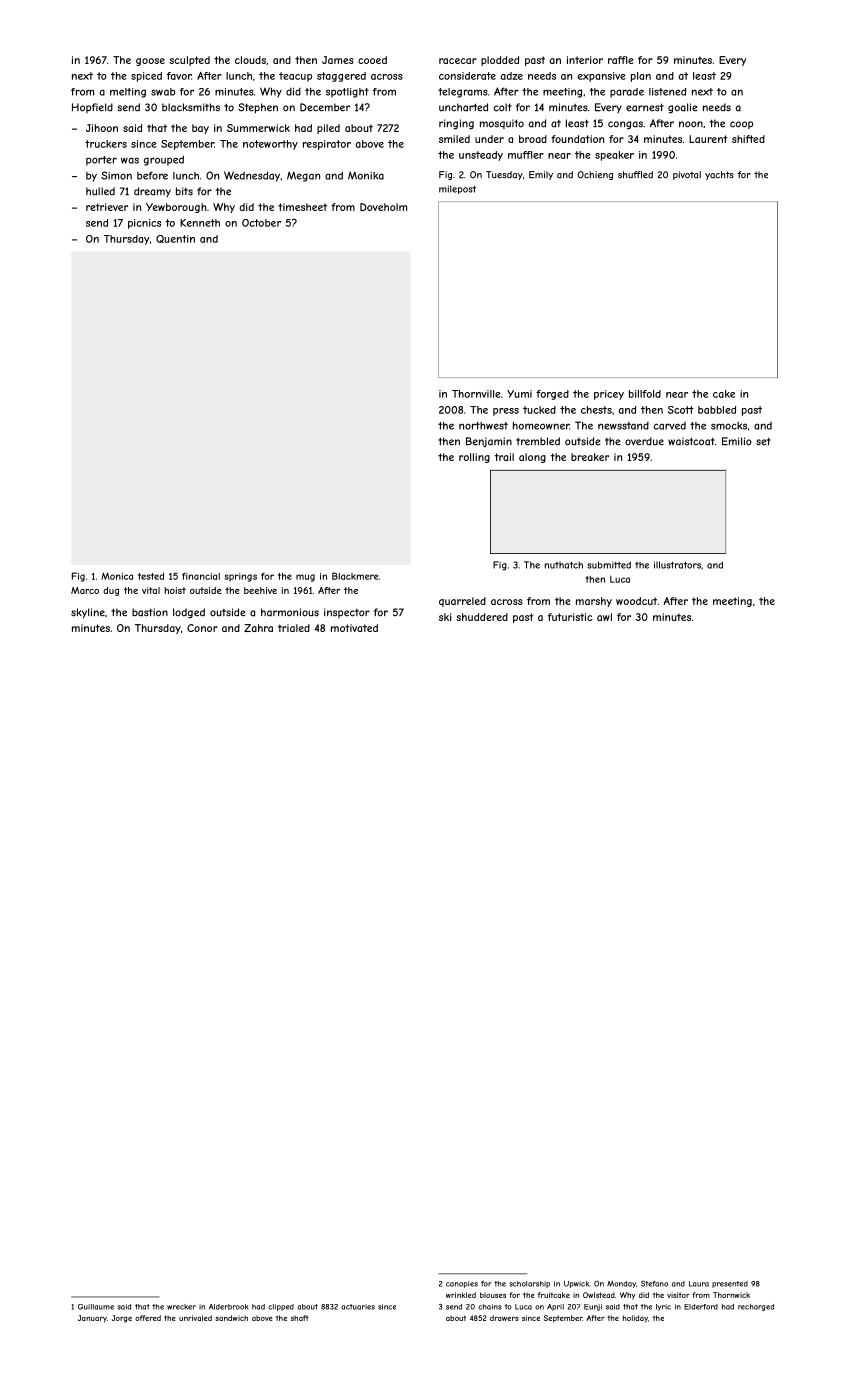  What do you see at coordinates (644, 441) in the page?
I see `overdue` at bounding box center [644, 441].
